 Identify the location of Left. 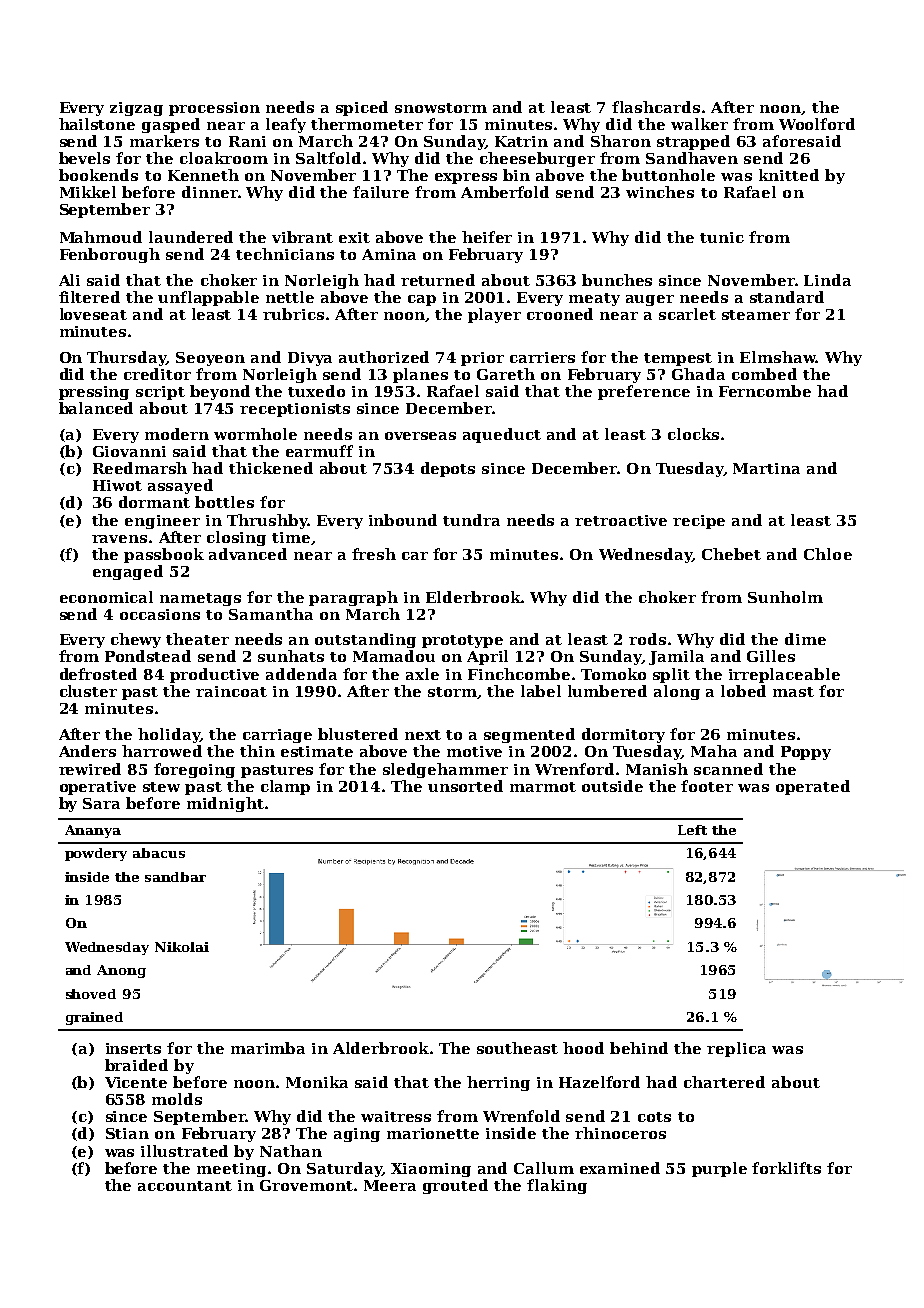
(692, 830).
